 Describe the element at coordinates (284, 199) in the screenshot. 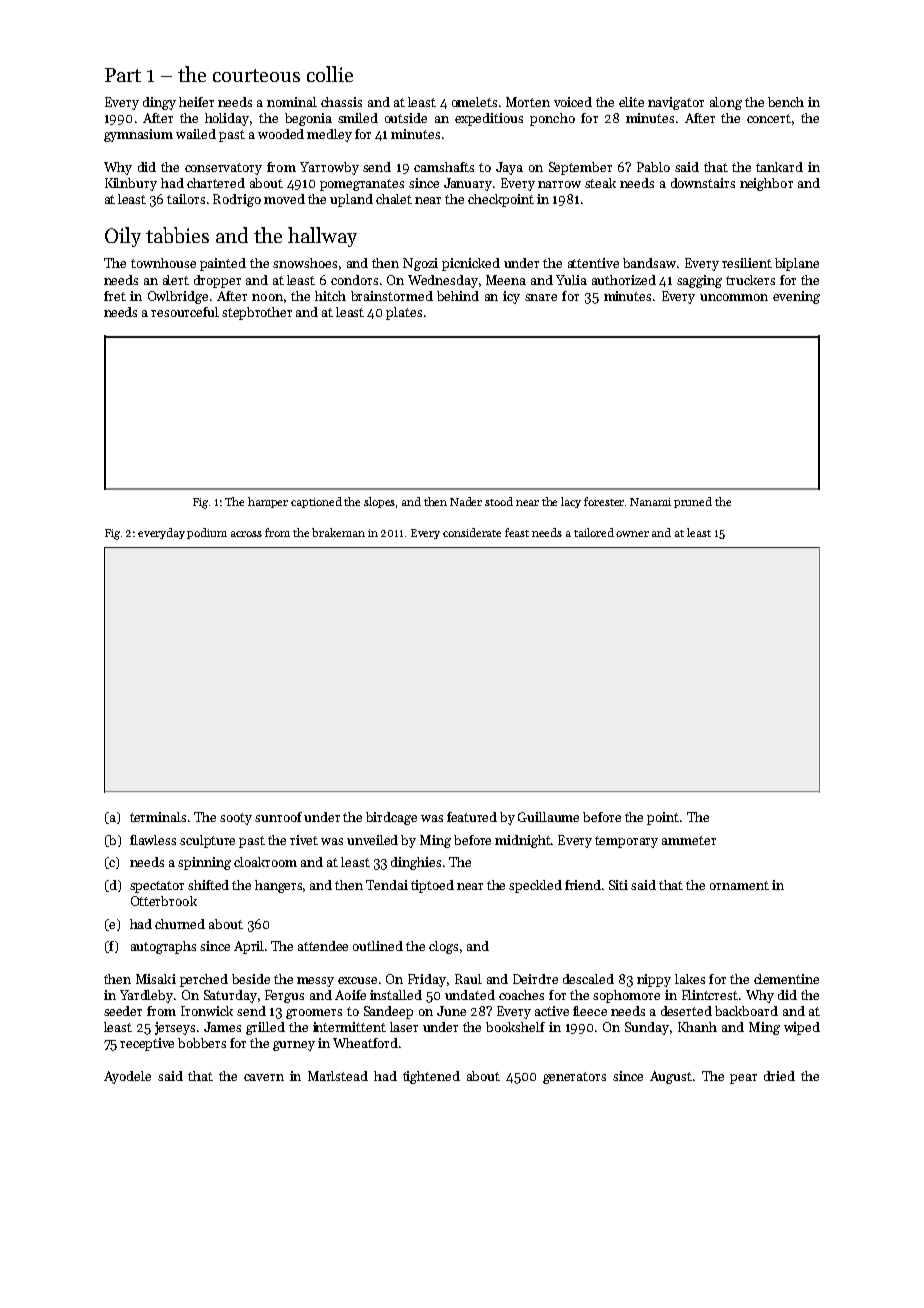

I see `moved` at that location.
